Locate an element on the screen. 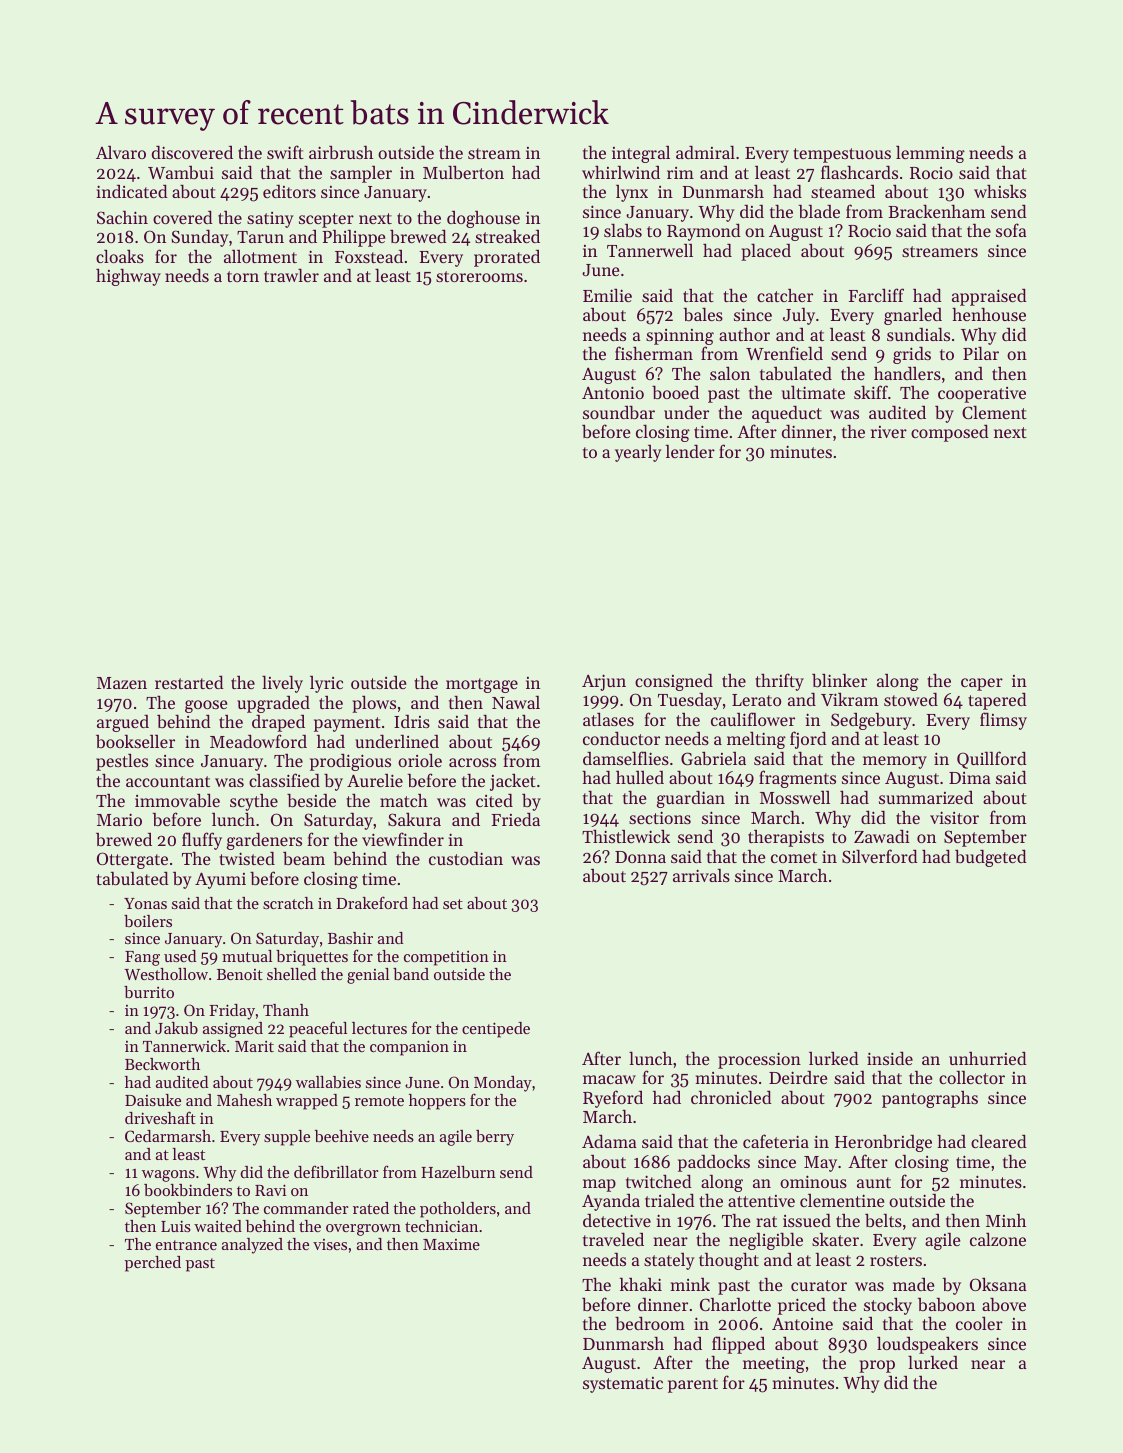  argued is located at coordinates (123, 723).
